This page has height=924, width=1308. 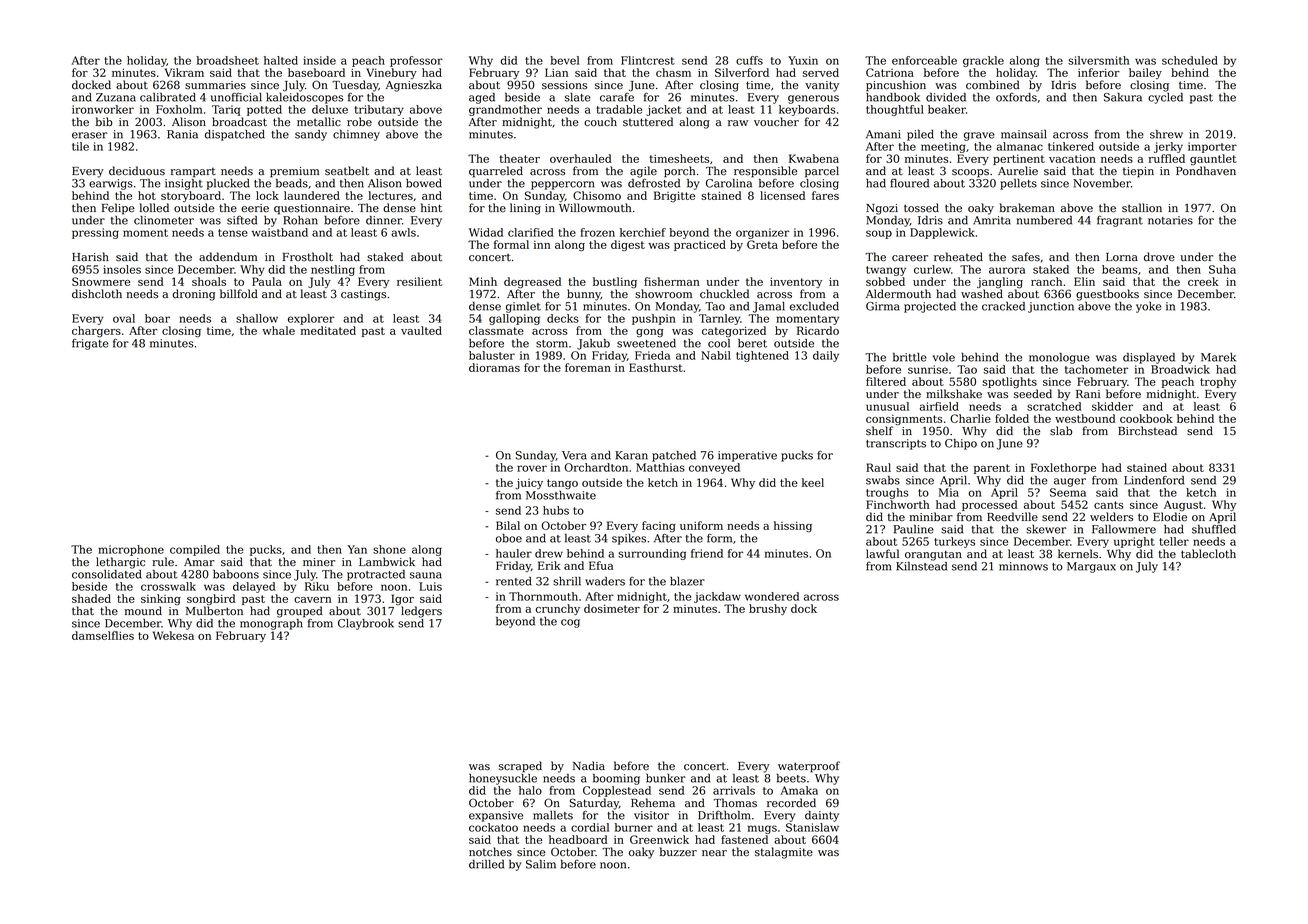 What do you see at coordinates (784, 853) in the page?
I see `stalagmite` at bounding box center [784, 853].
